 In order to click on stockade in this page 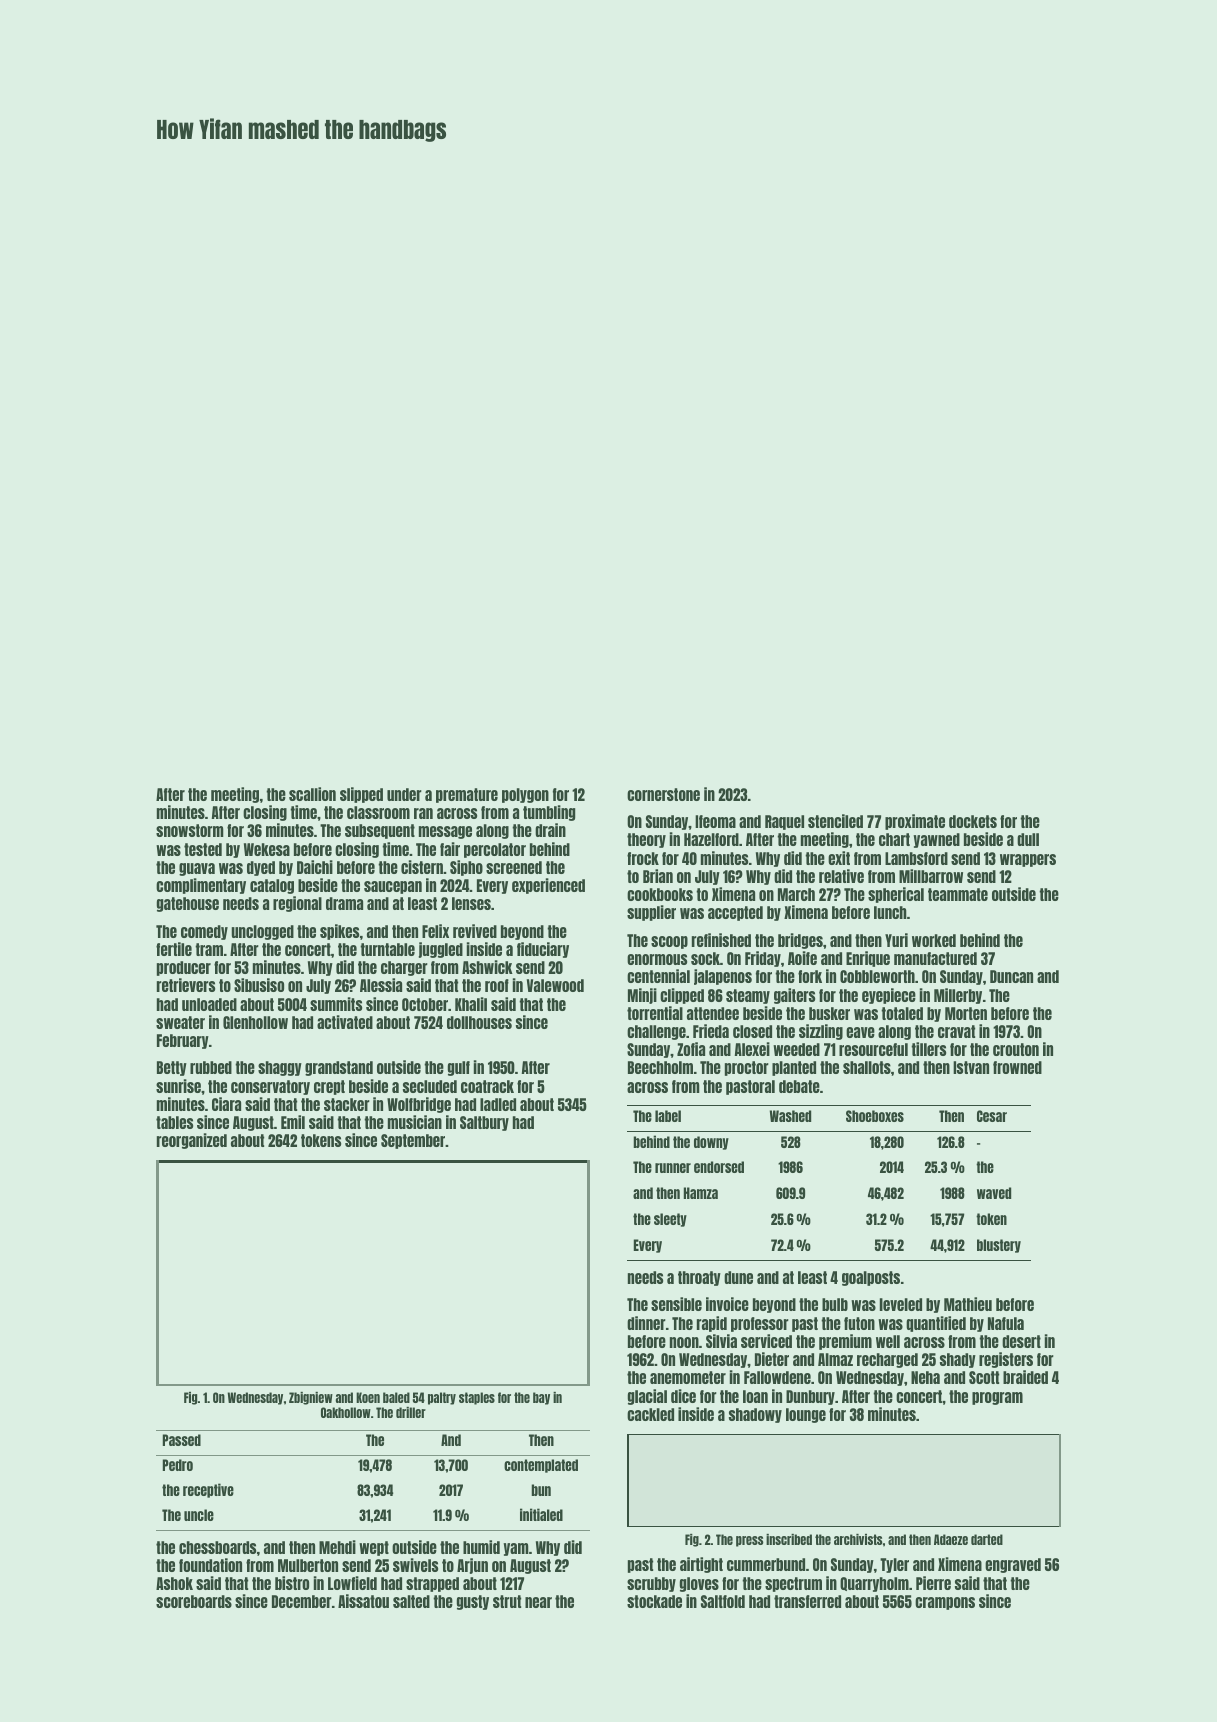, I will do `click(654, 1601)`.
